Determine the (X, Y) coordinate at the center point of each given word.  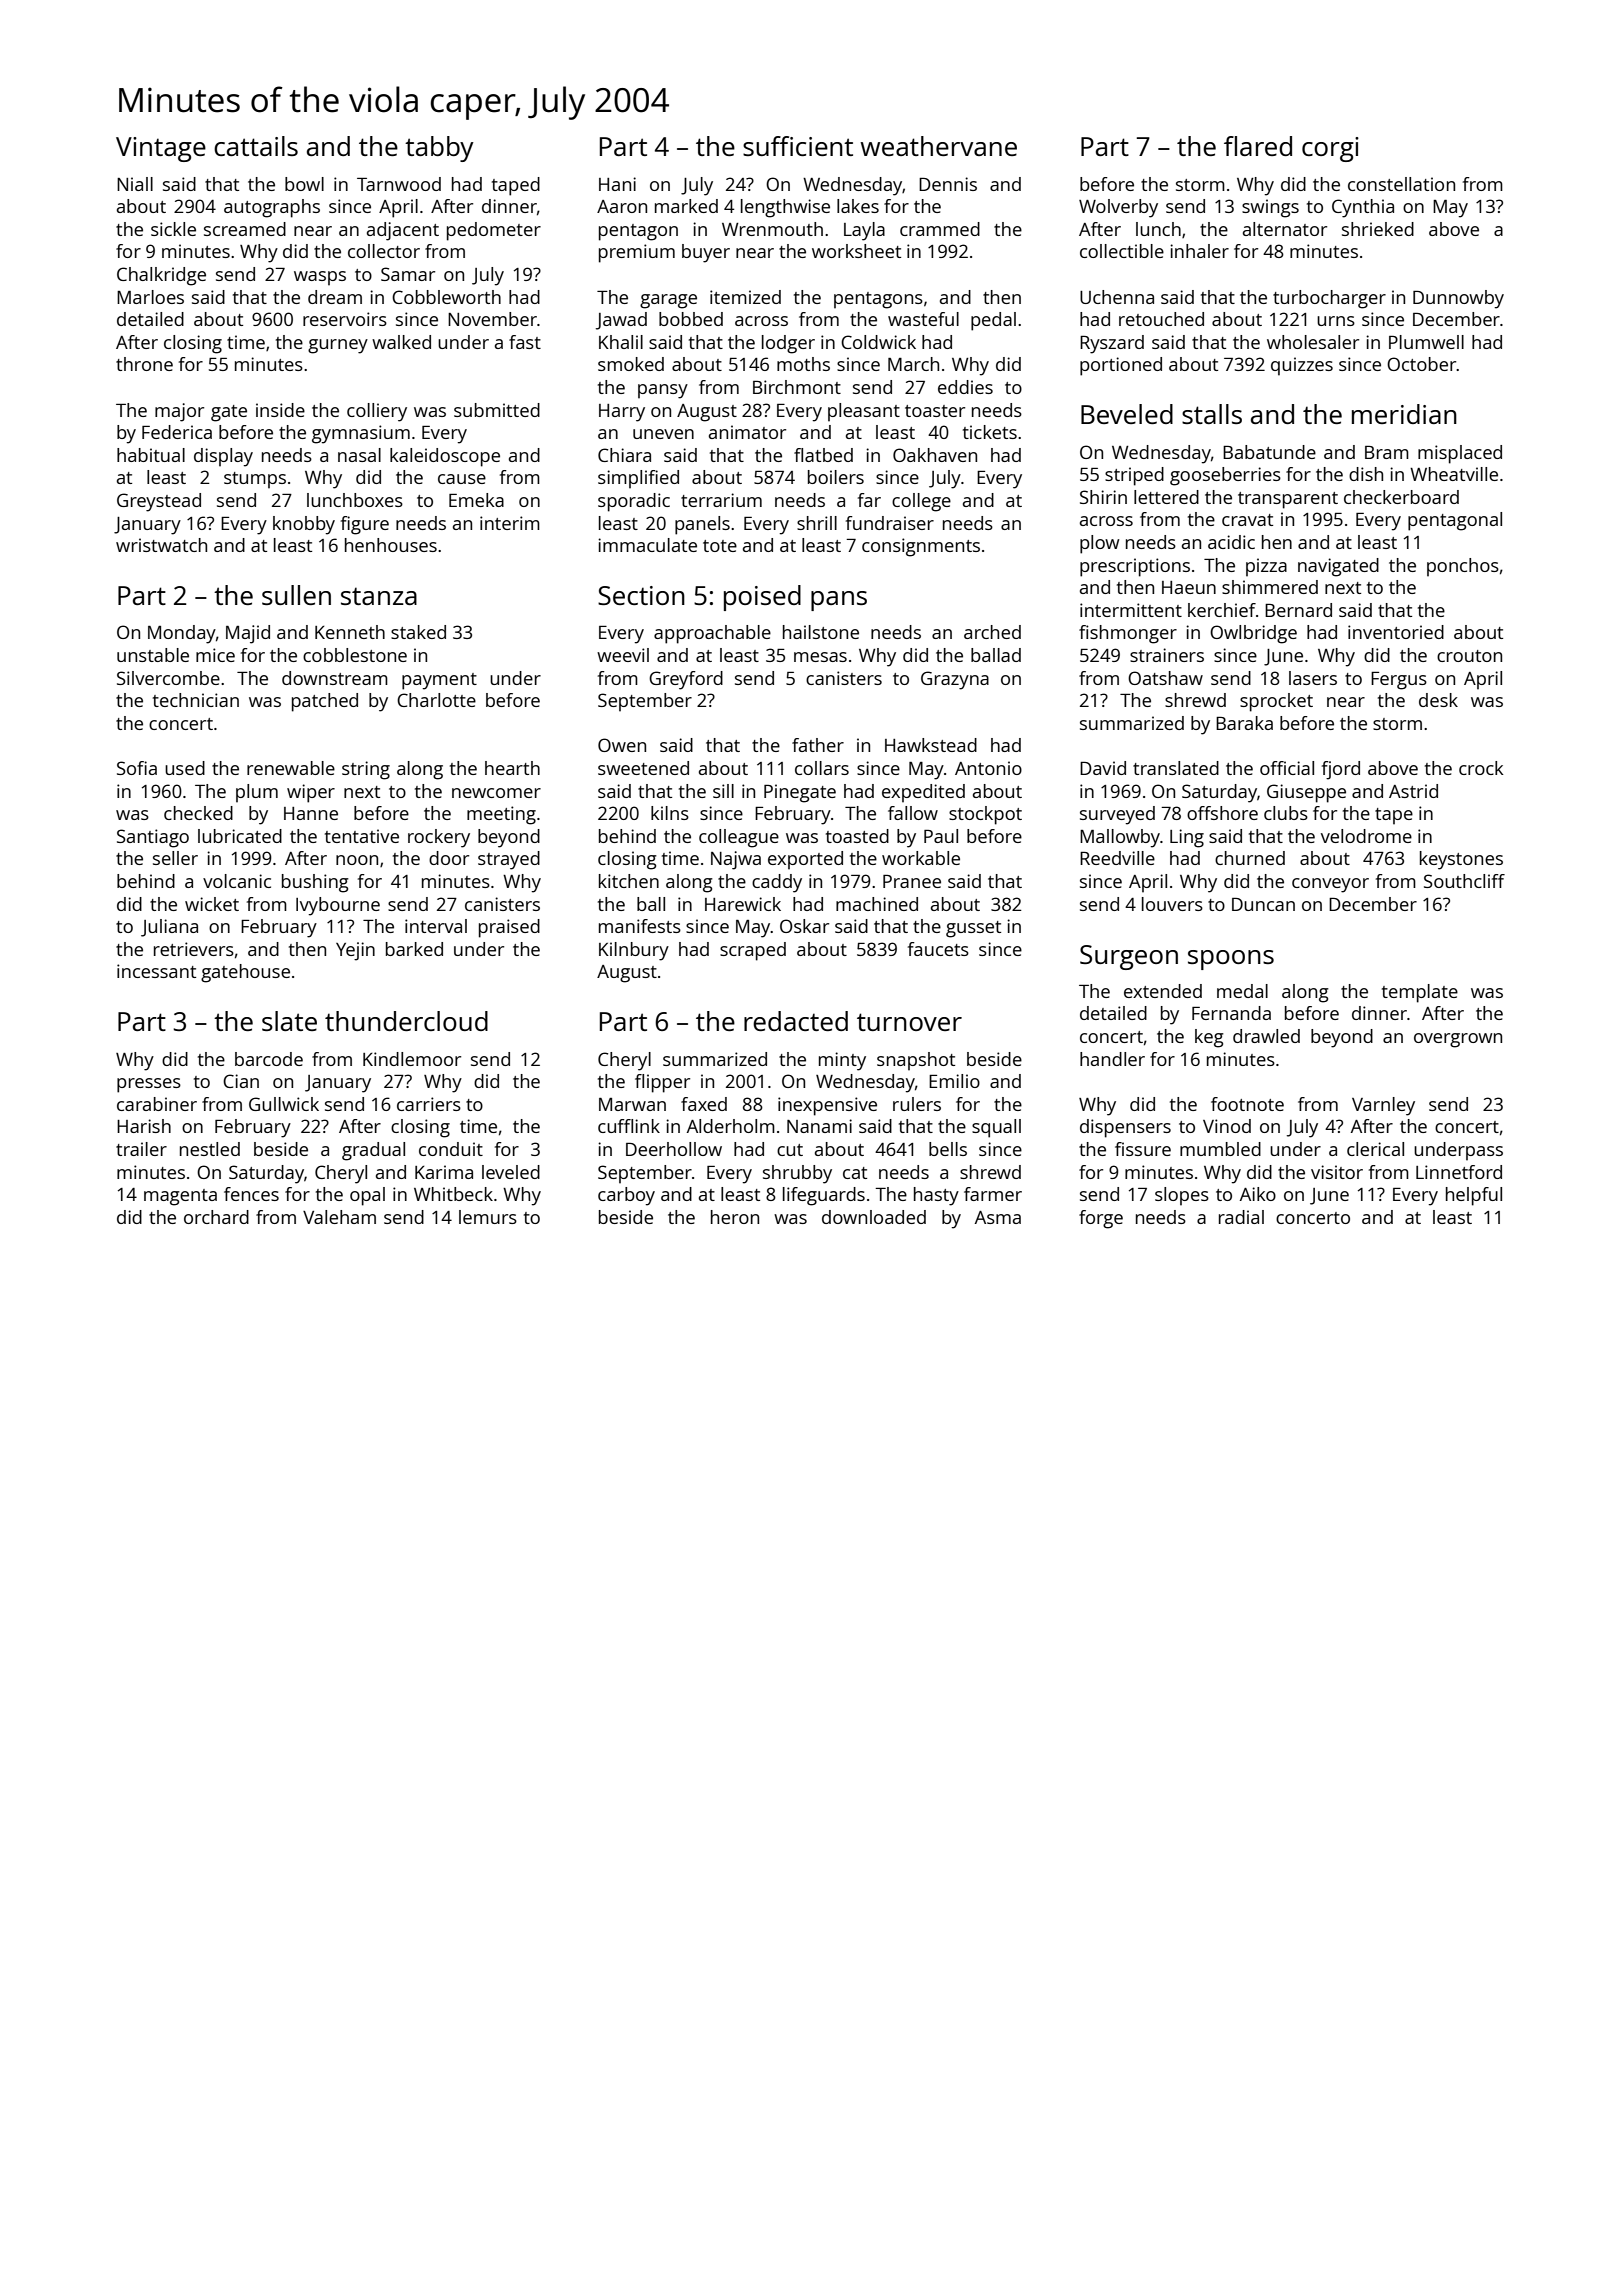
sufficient (798, 146)
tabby (439, 149)
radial (1241, 1217)
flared (1258, 146)
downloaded (874, 1217)
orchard (216, 1217)
